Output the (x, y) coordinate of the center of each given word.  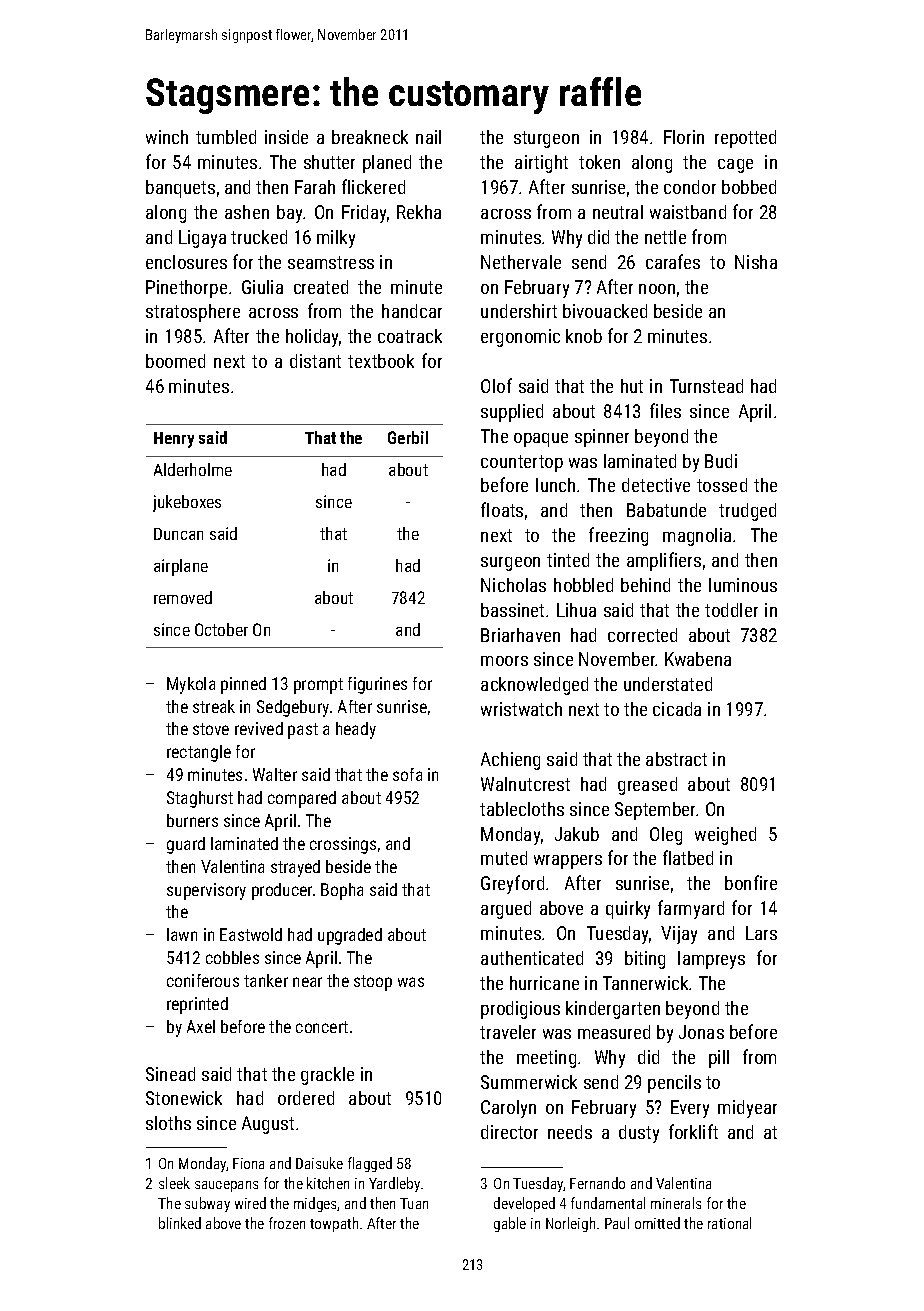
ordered (306, 1098)
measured (614, 1032)
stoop (373, 983)
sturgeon (546, 139)
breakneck (370, 137)
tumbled (226, 137)
